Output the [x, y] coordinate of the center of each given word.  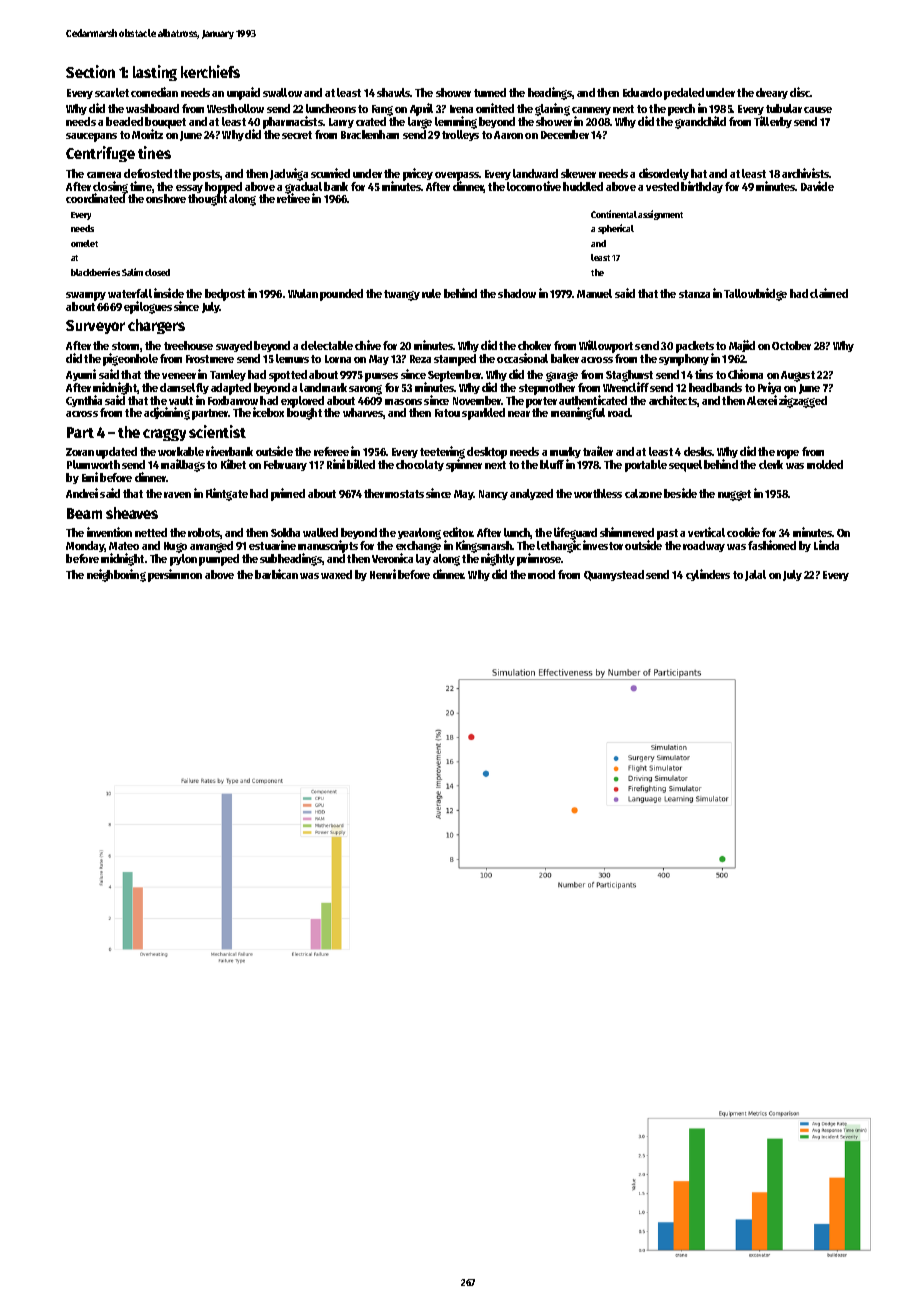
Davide [817, 186]
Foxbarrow [233, 400]
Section [90, 71]
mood [541, 574]
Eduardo [642, 92]
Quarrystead [614, 575]
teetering [442, 453]
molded [825, 464]
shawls [394, 92]
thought [207, 200]
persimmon [175, 575]
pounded [341, 295]
